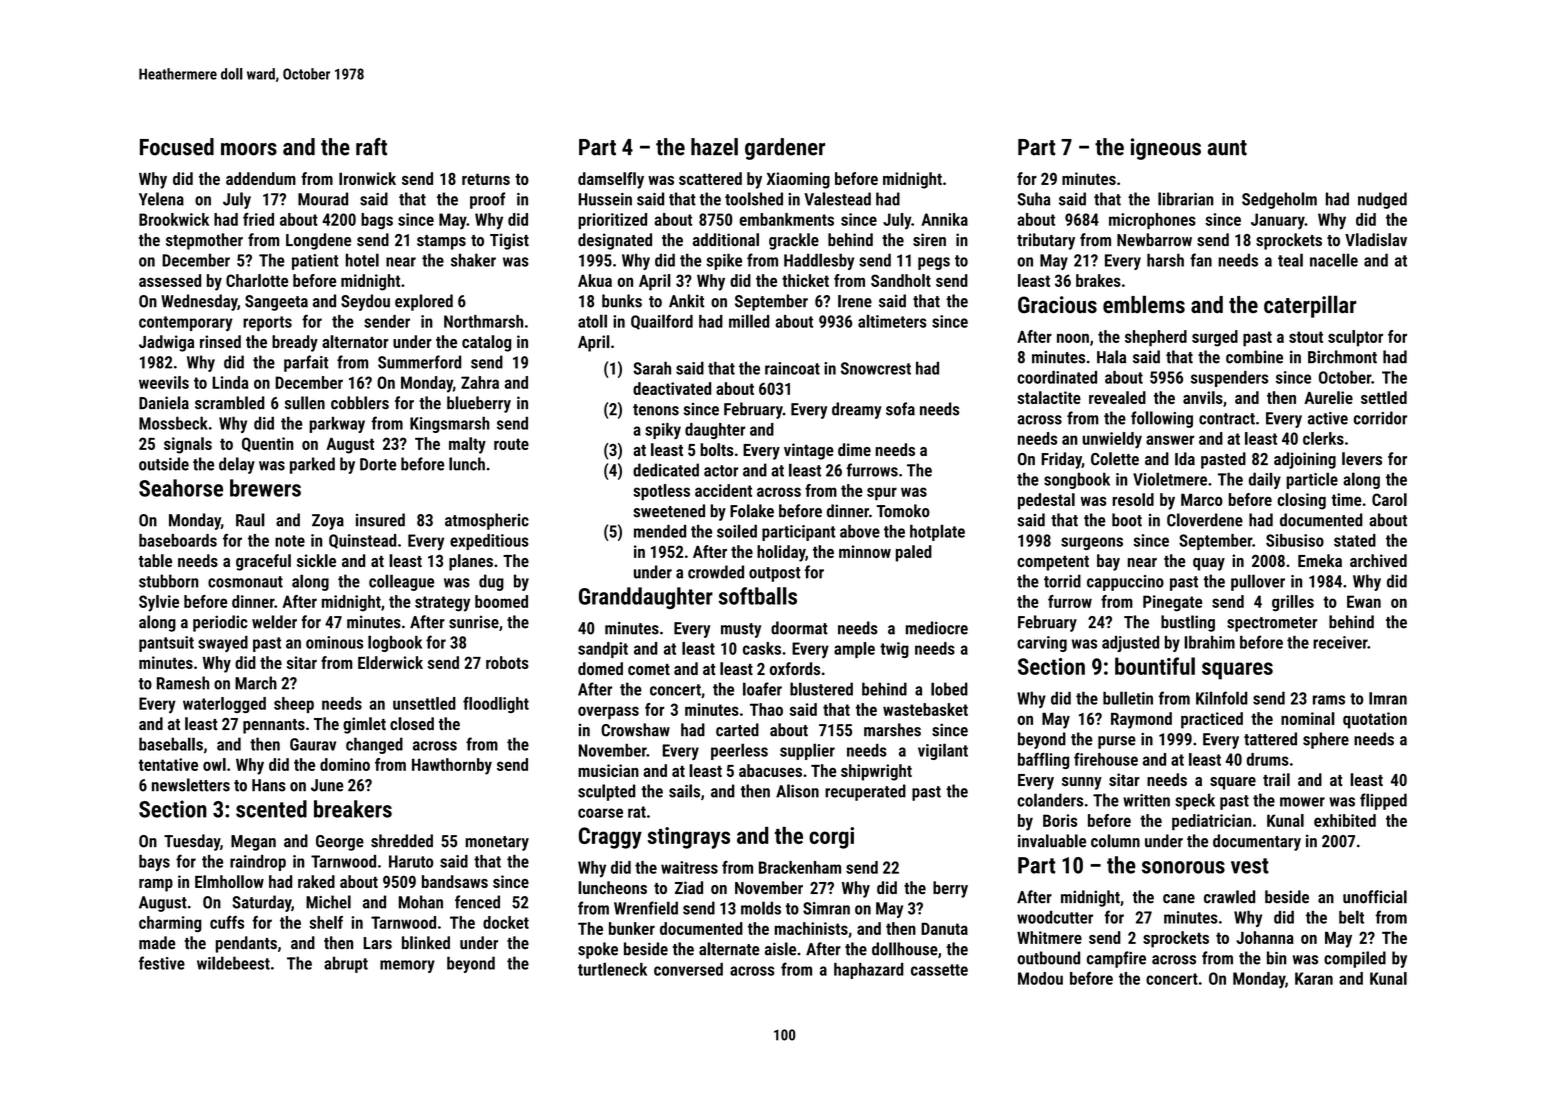  I want to click on Elderwick, so click(390, 662).
